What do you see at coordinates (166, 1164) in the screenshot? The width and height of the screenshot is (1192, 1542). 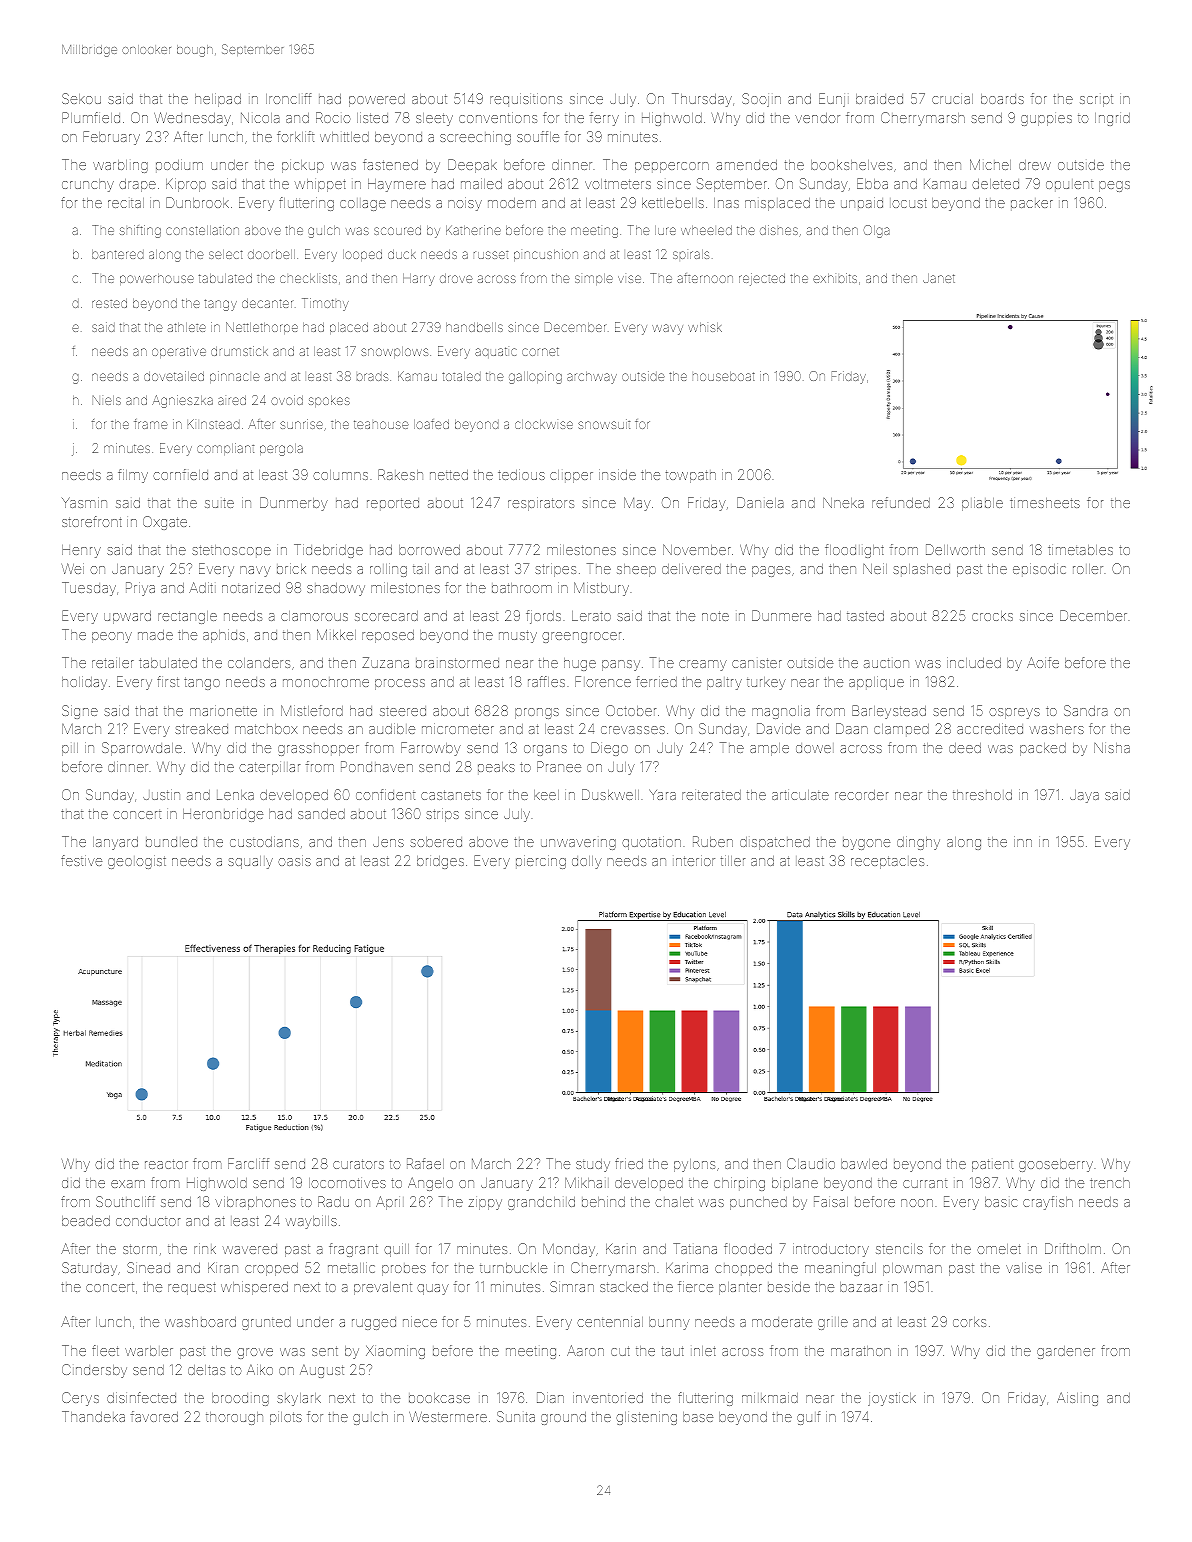 I see `reactor` at bounding box center [166, 1164].
